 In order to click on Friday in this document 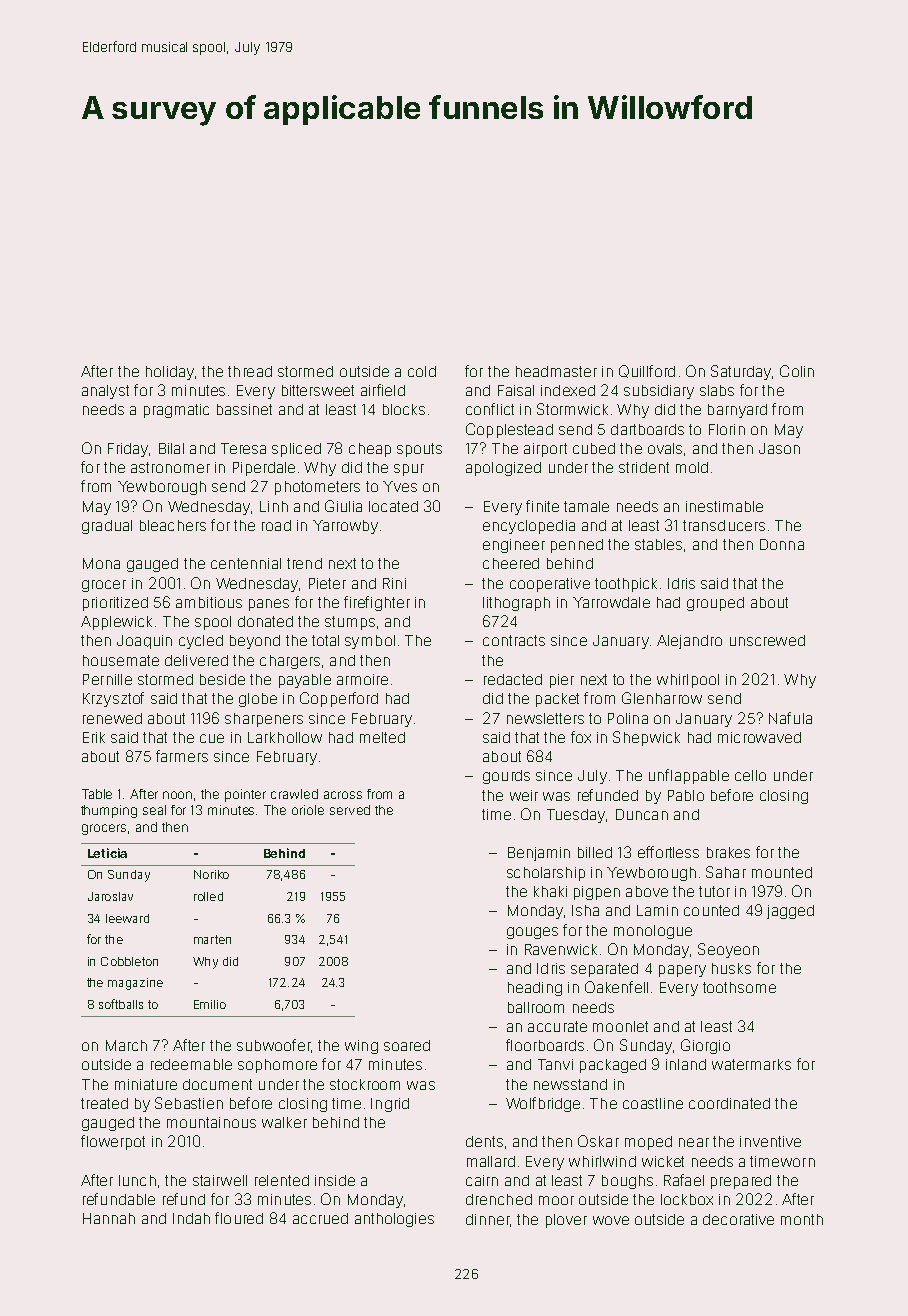, I will do `click(128, 450)`.
